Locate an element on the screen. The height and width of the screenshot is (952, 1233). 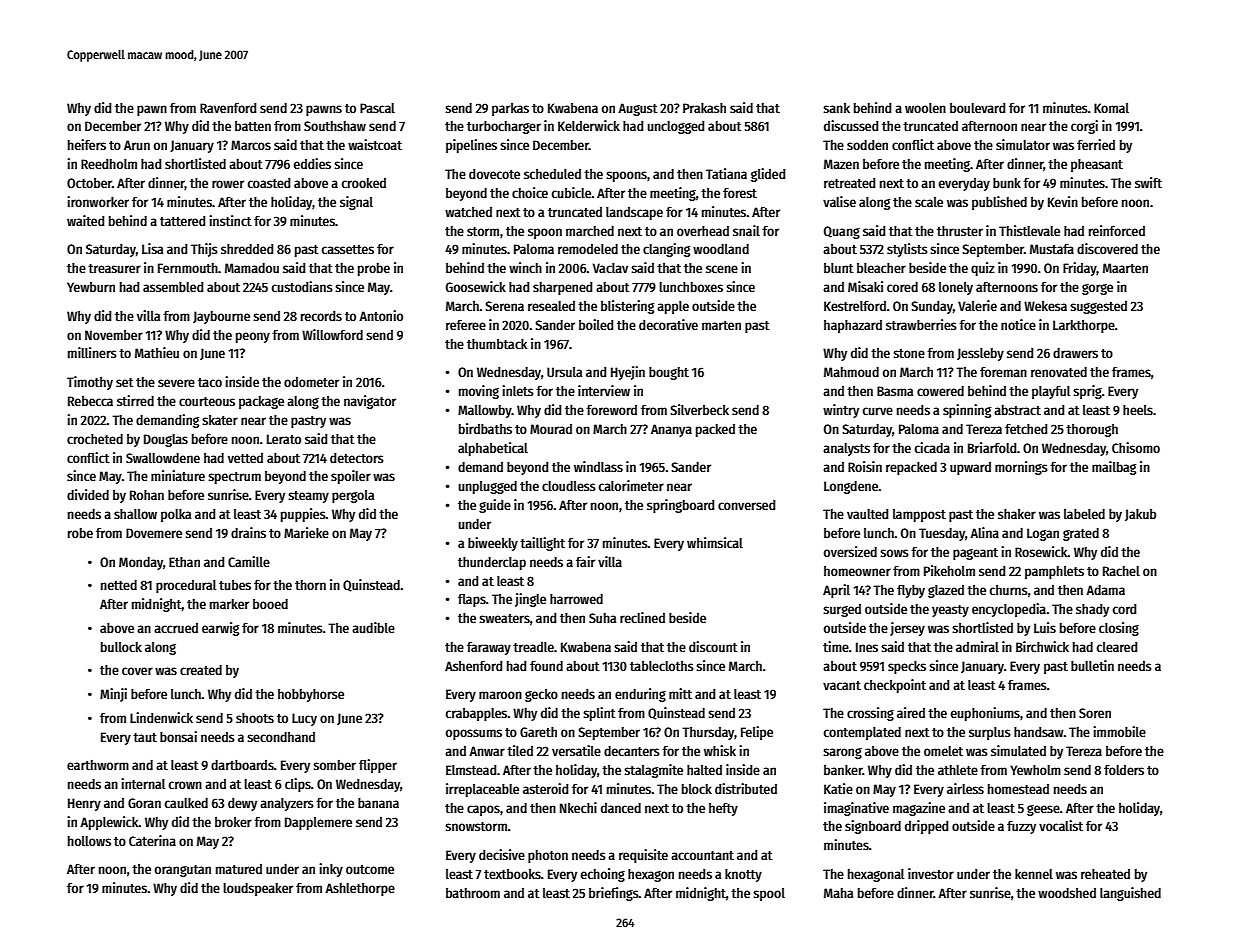
October is located at coordinates (89, 183).
